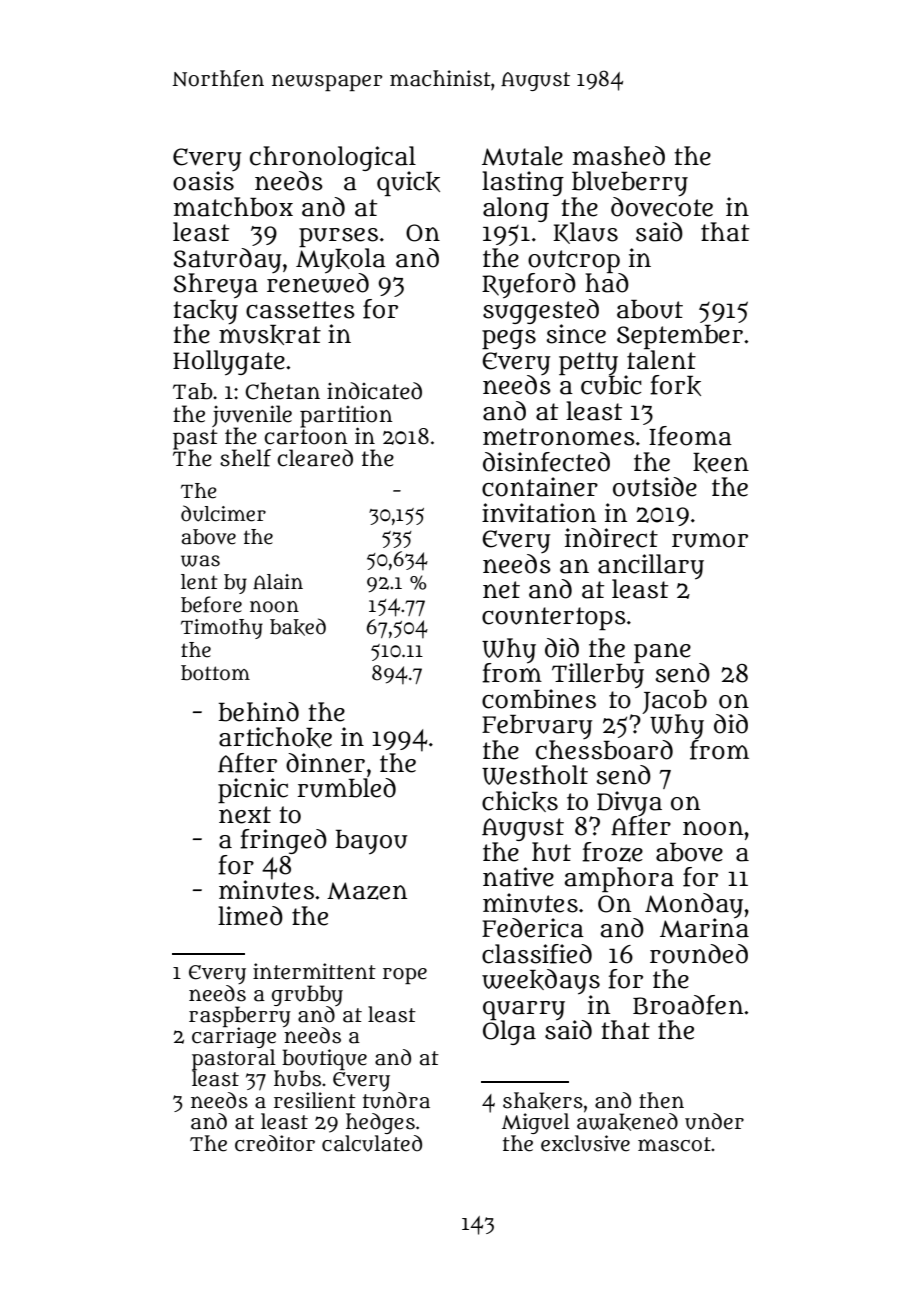  Describe the element at coordinates (501, 590) in the page. I see `net` at that location.
